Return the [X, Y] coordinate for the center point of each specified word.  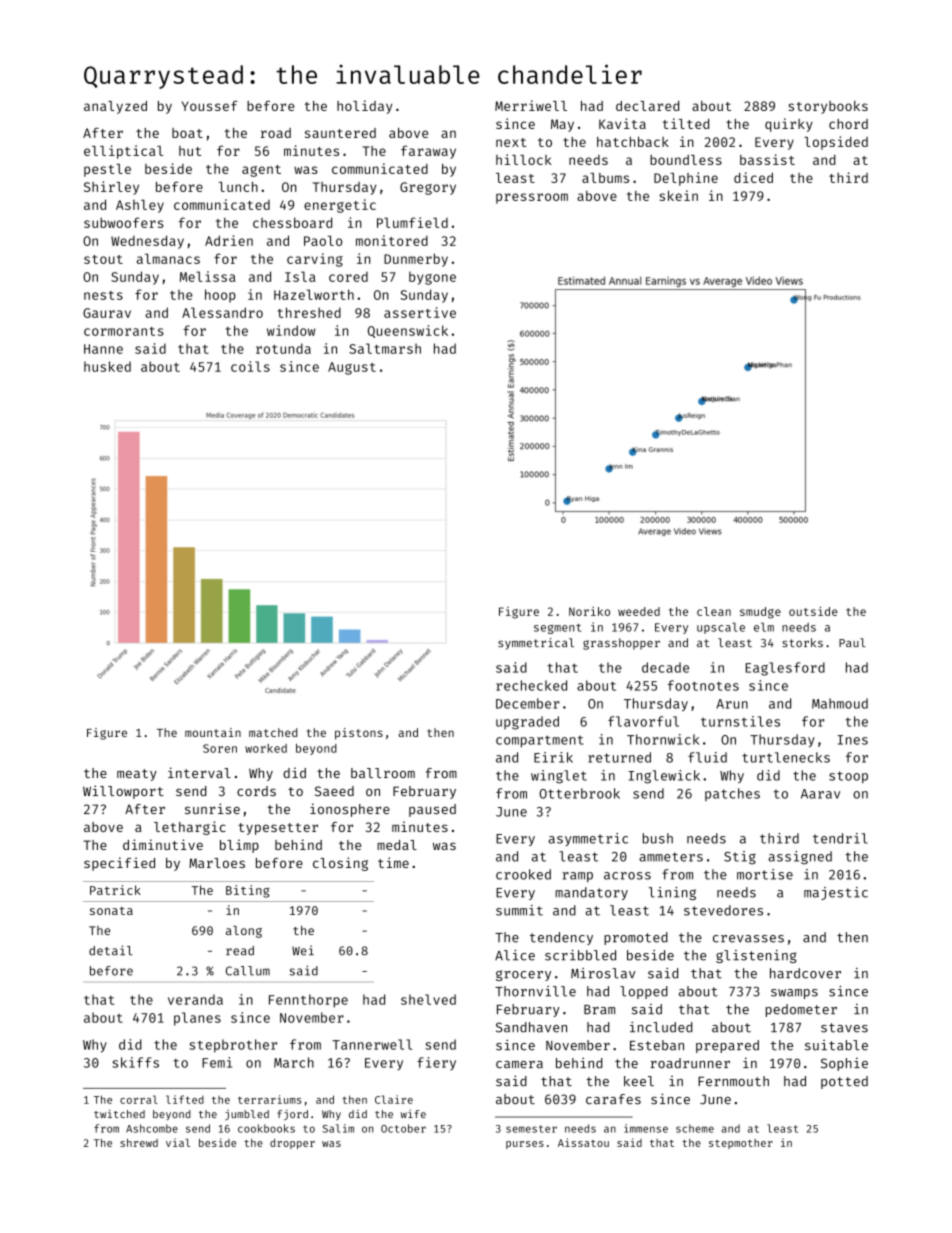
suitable [836, 1045]
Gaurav [107, 313]
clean [714, 611]
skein [678, 195]
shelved [428, 999]
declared [647, 106]
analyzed [115, 107]
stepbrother [233, 1046]
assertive [420, 312]
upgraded [527, 723]
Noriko [589, 611]
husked [107, 366]
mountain [213, 732]
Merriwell [531, 105]
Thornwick [663, 739]
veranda [195, 999]
